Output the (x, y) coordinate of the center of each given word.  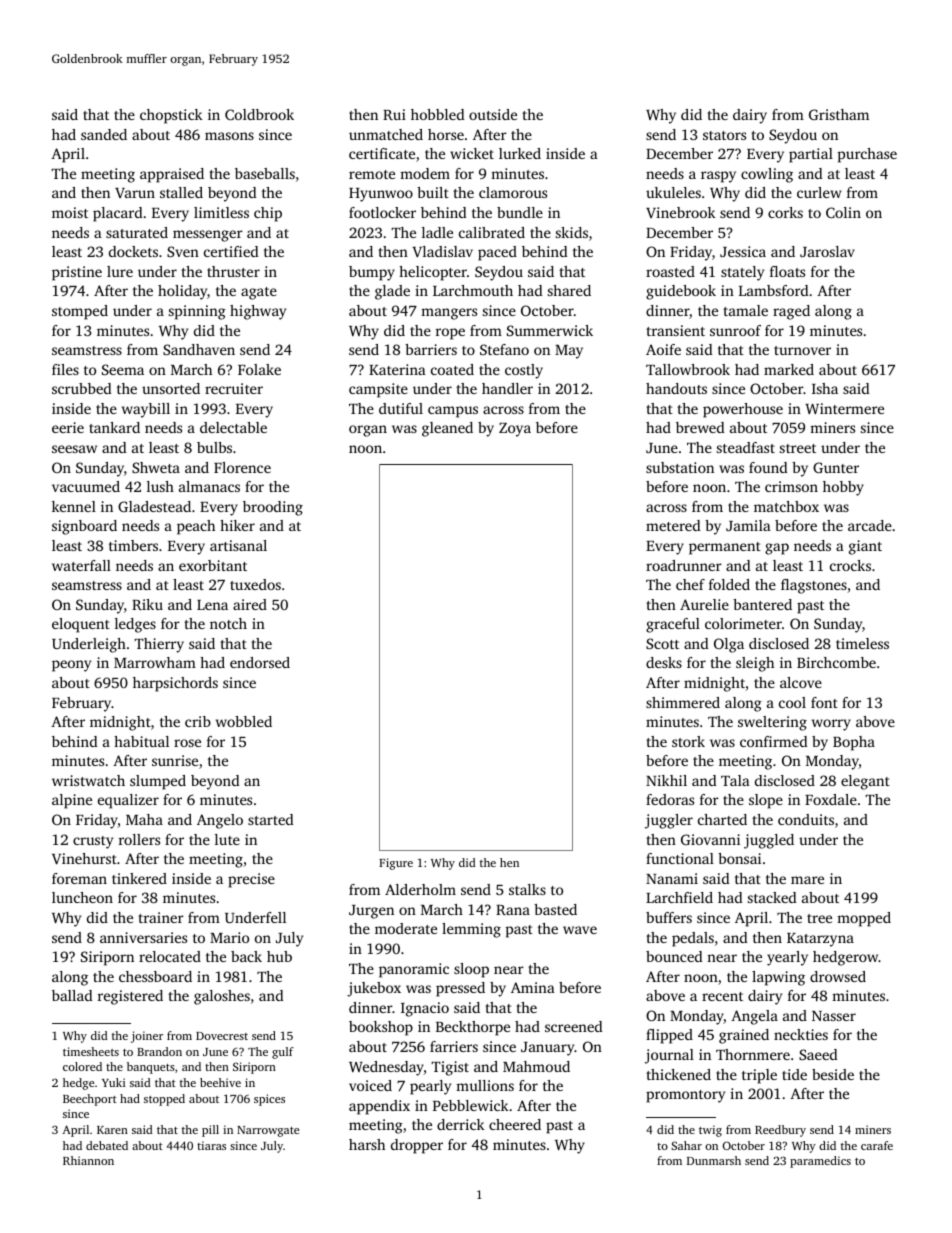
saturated (137, 232)
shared (569, 290)
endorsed (260, 662)
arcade (870, 525)
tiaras (211, 1145)
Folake (259, 369)
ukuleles (673, 192)
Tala (735, 780)
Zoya (515, 430)
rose (187, 743)
